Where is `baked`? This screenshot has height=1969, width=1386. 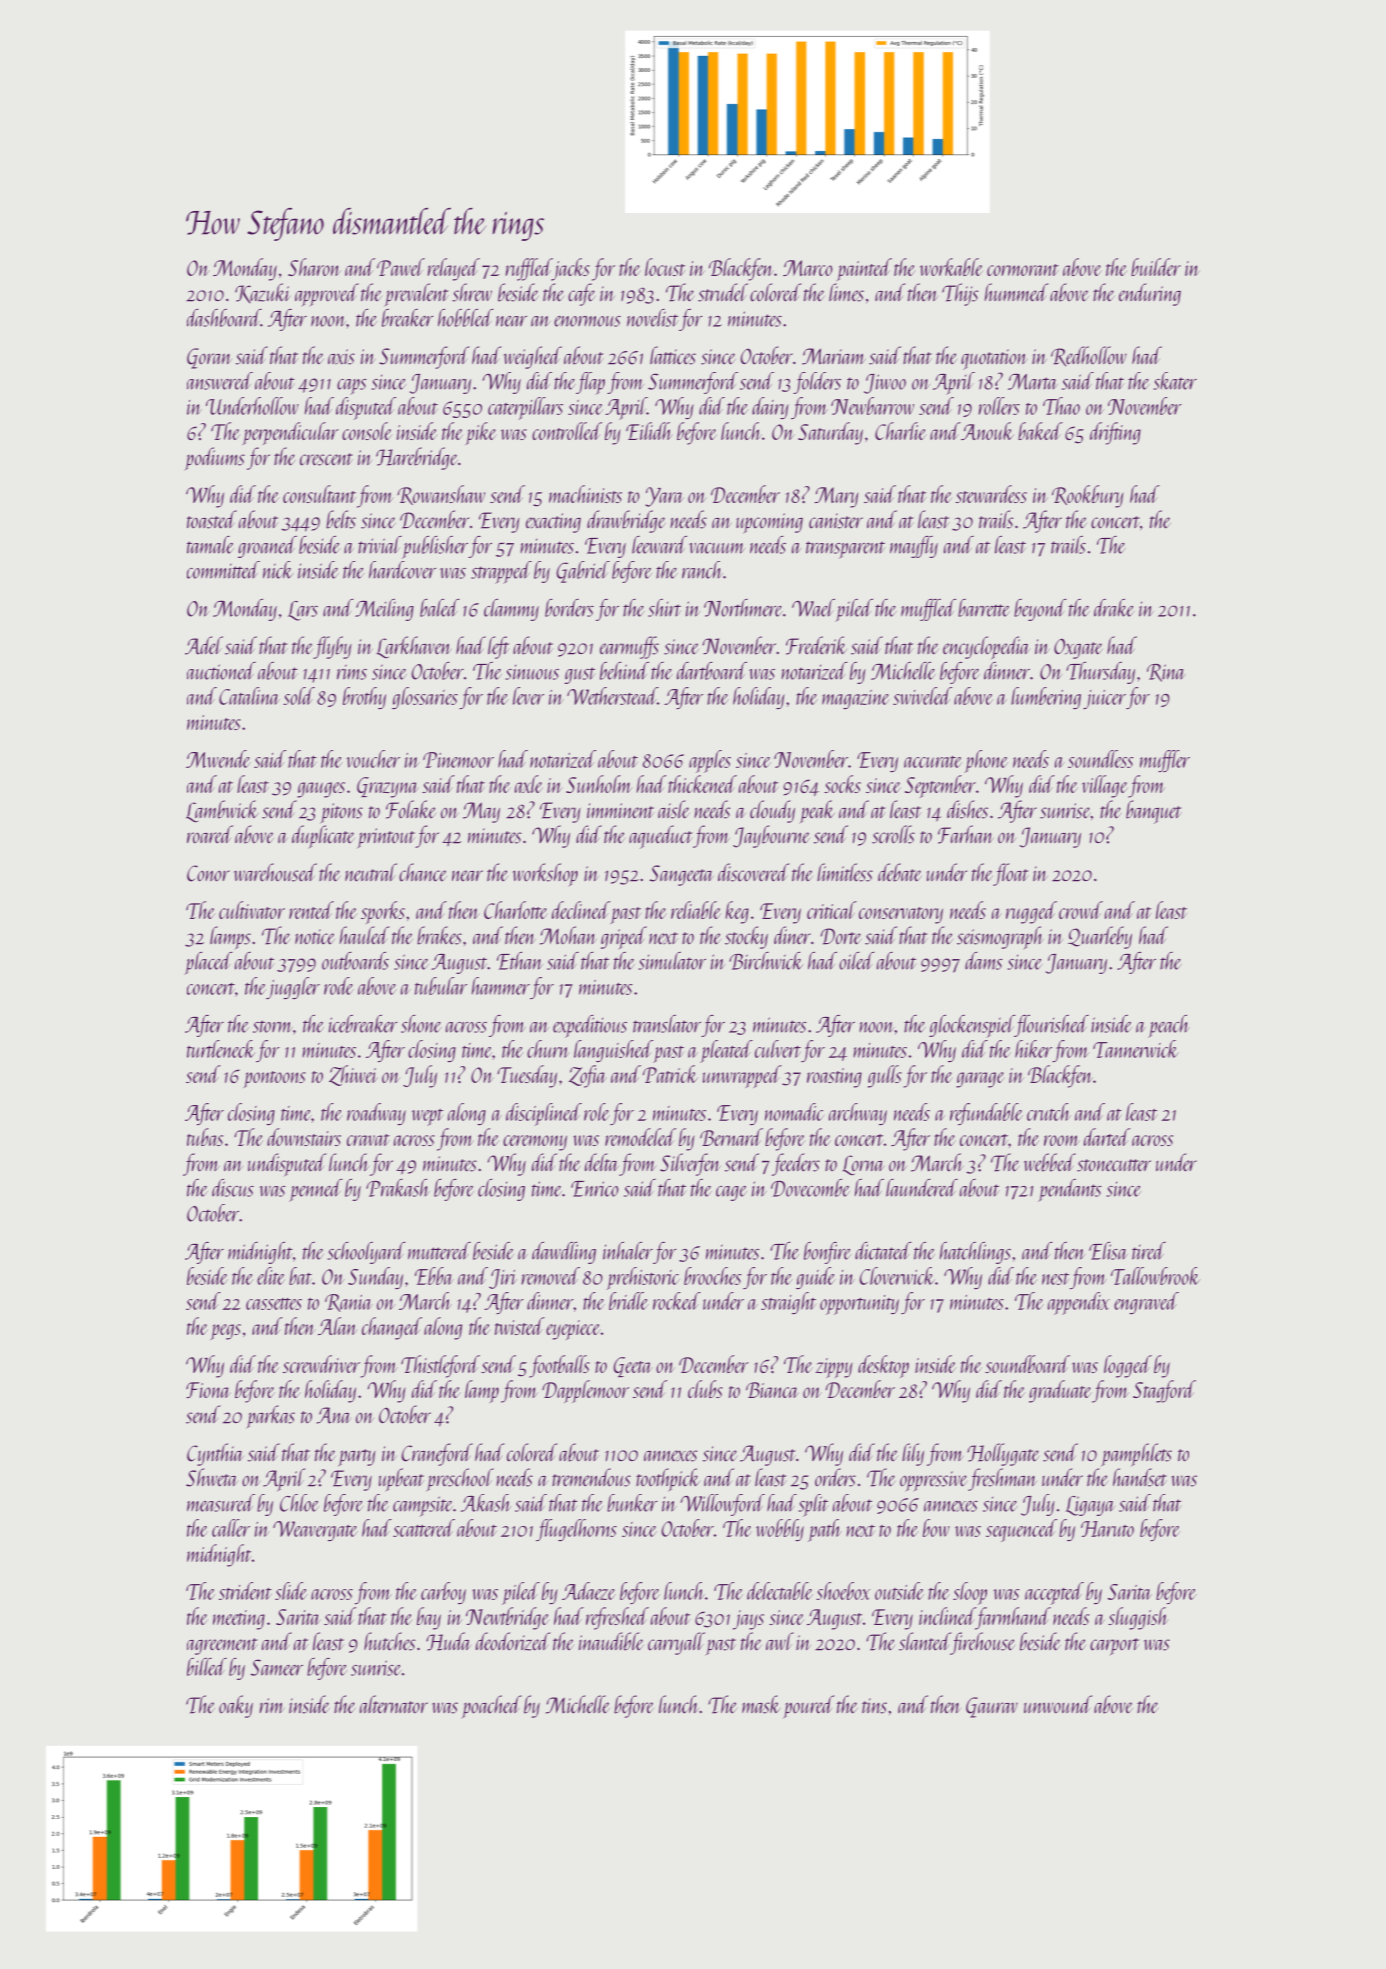 baked is located at coordinates (1040, 431).
